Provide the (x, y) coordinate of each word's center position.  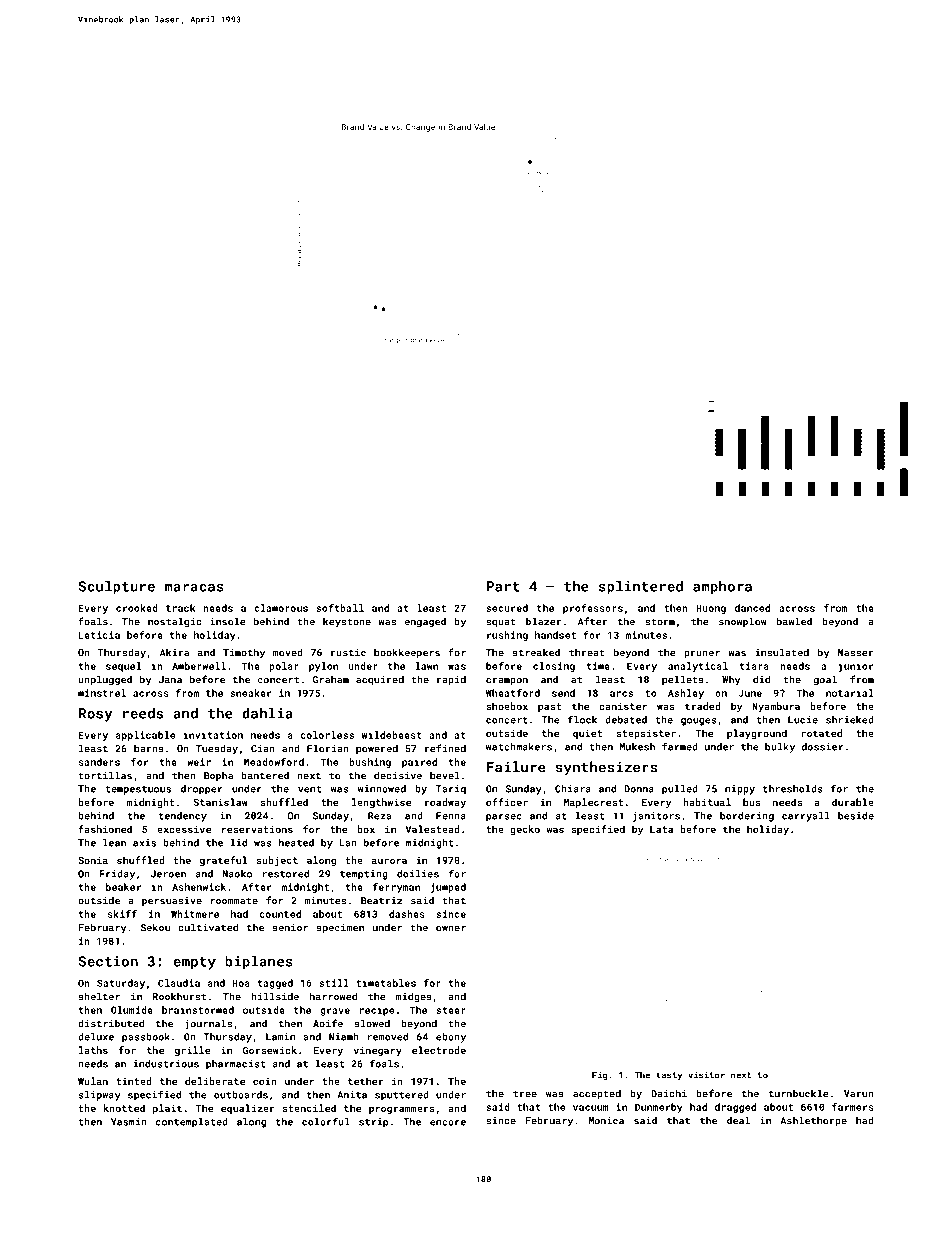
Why (731, 680)
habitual (707, 802)
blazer (544, 621)
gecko (525, 830)
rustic (348, 653)
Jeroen (168, 874)
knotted (124, 1108)
